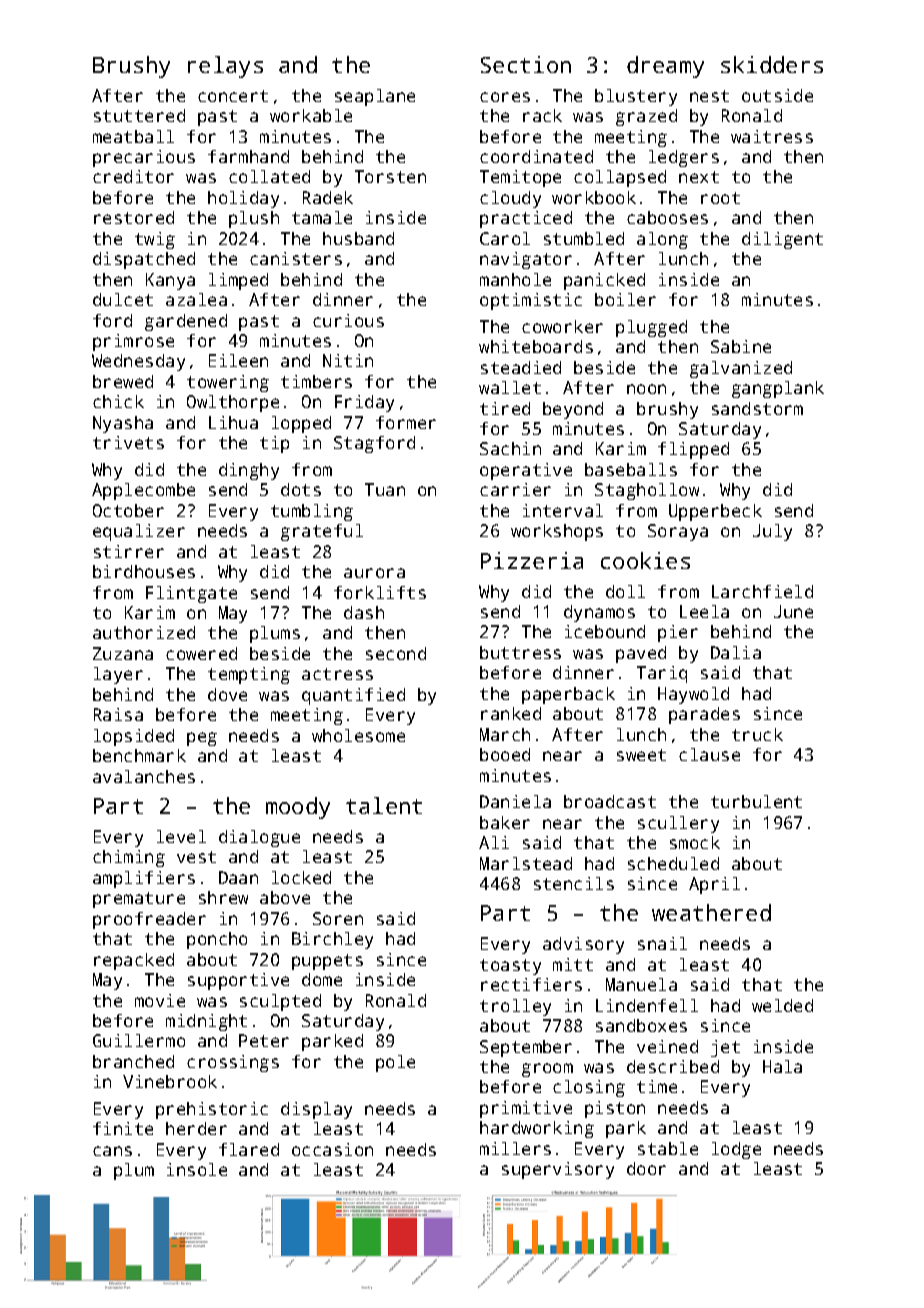 This document has height=1308, width=924. What do you see at coordinates (531, 301) in the document?
I see `optimistic` at bounding box center [531, 301].
